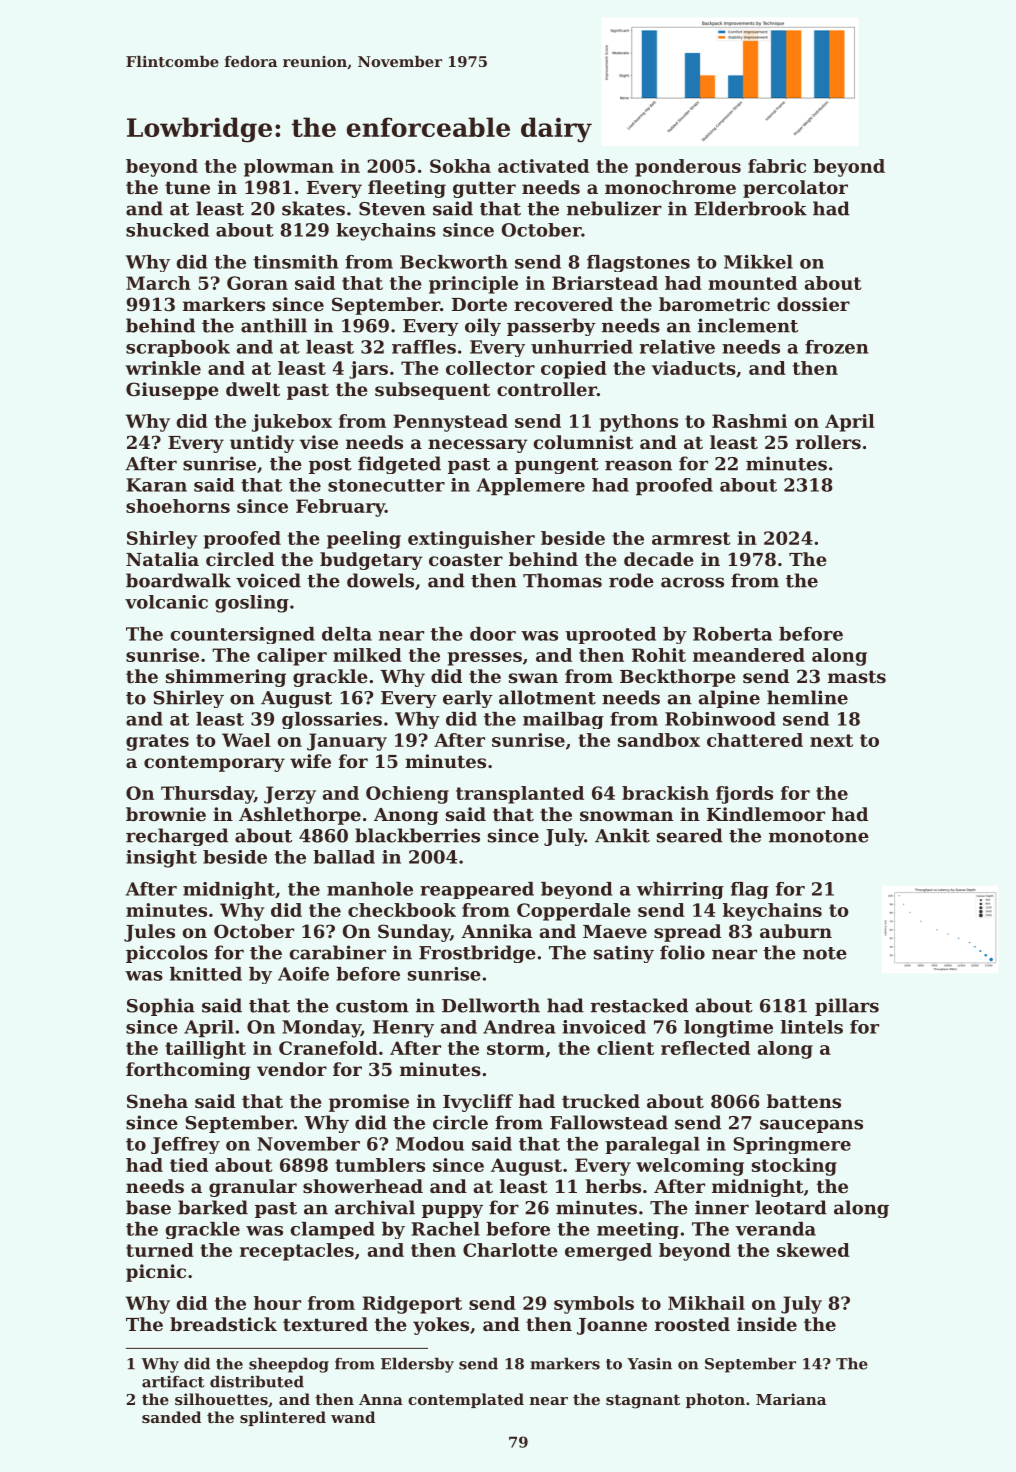 This screenshot has height=1472, width=1016. I want to click on activated, so click(543, 166).
